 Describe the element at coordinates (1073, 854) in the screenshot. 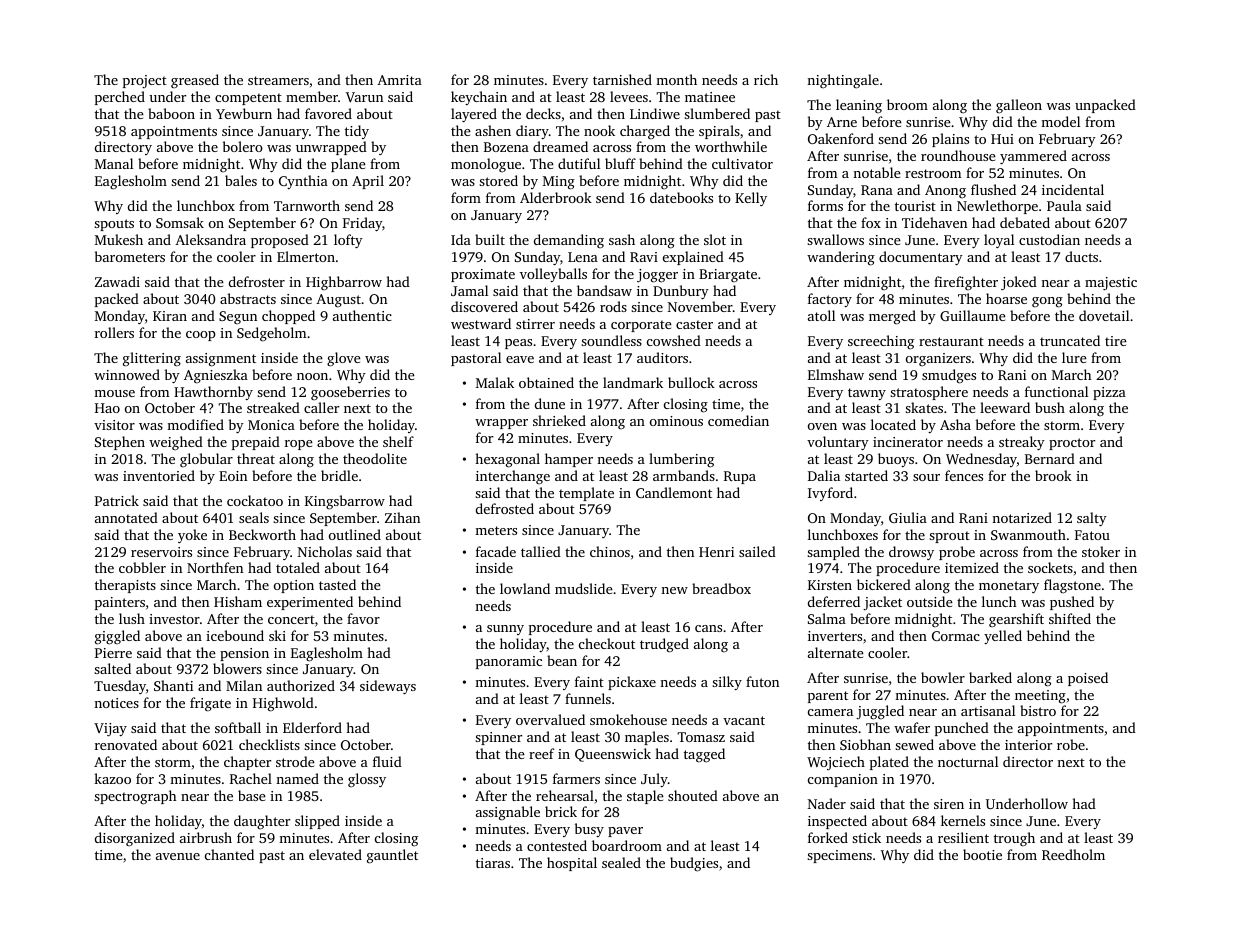

I see `Reedholm` at that location.
